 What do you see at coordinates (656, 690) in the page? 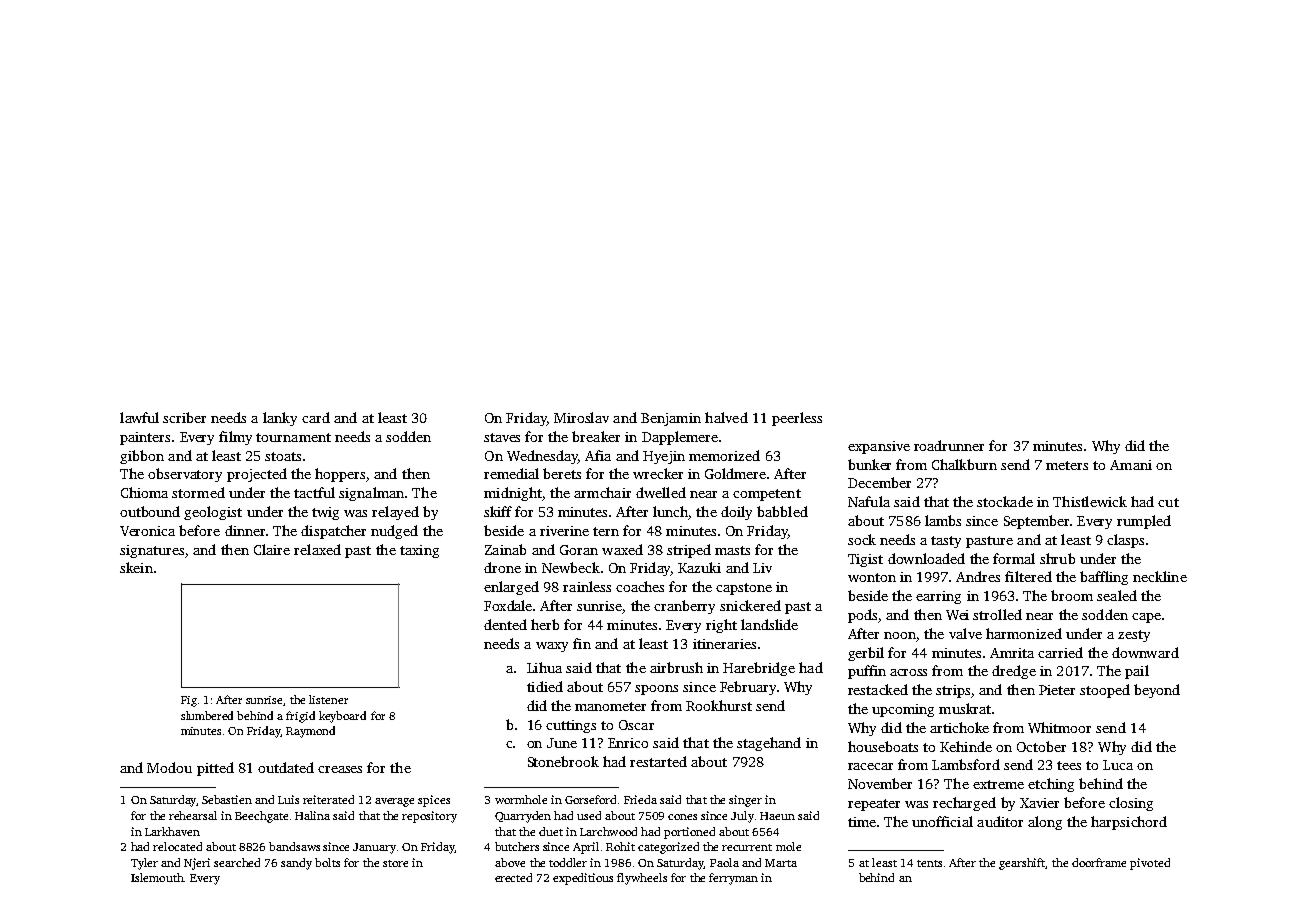
I see `spoons` at bounding box center [656, 690].
